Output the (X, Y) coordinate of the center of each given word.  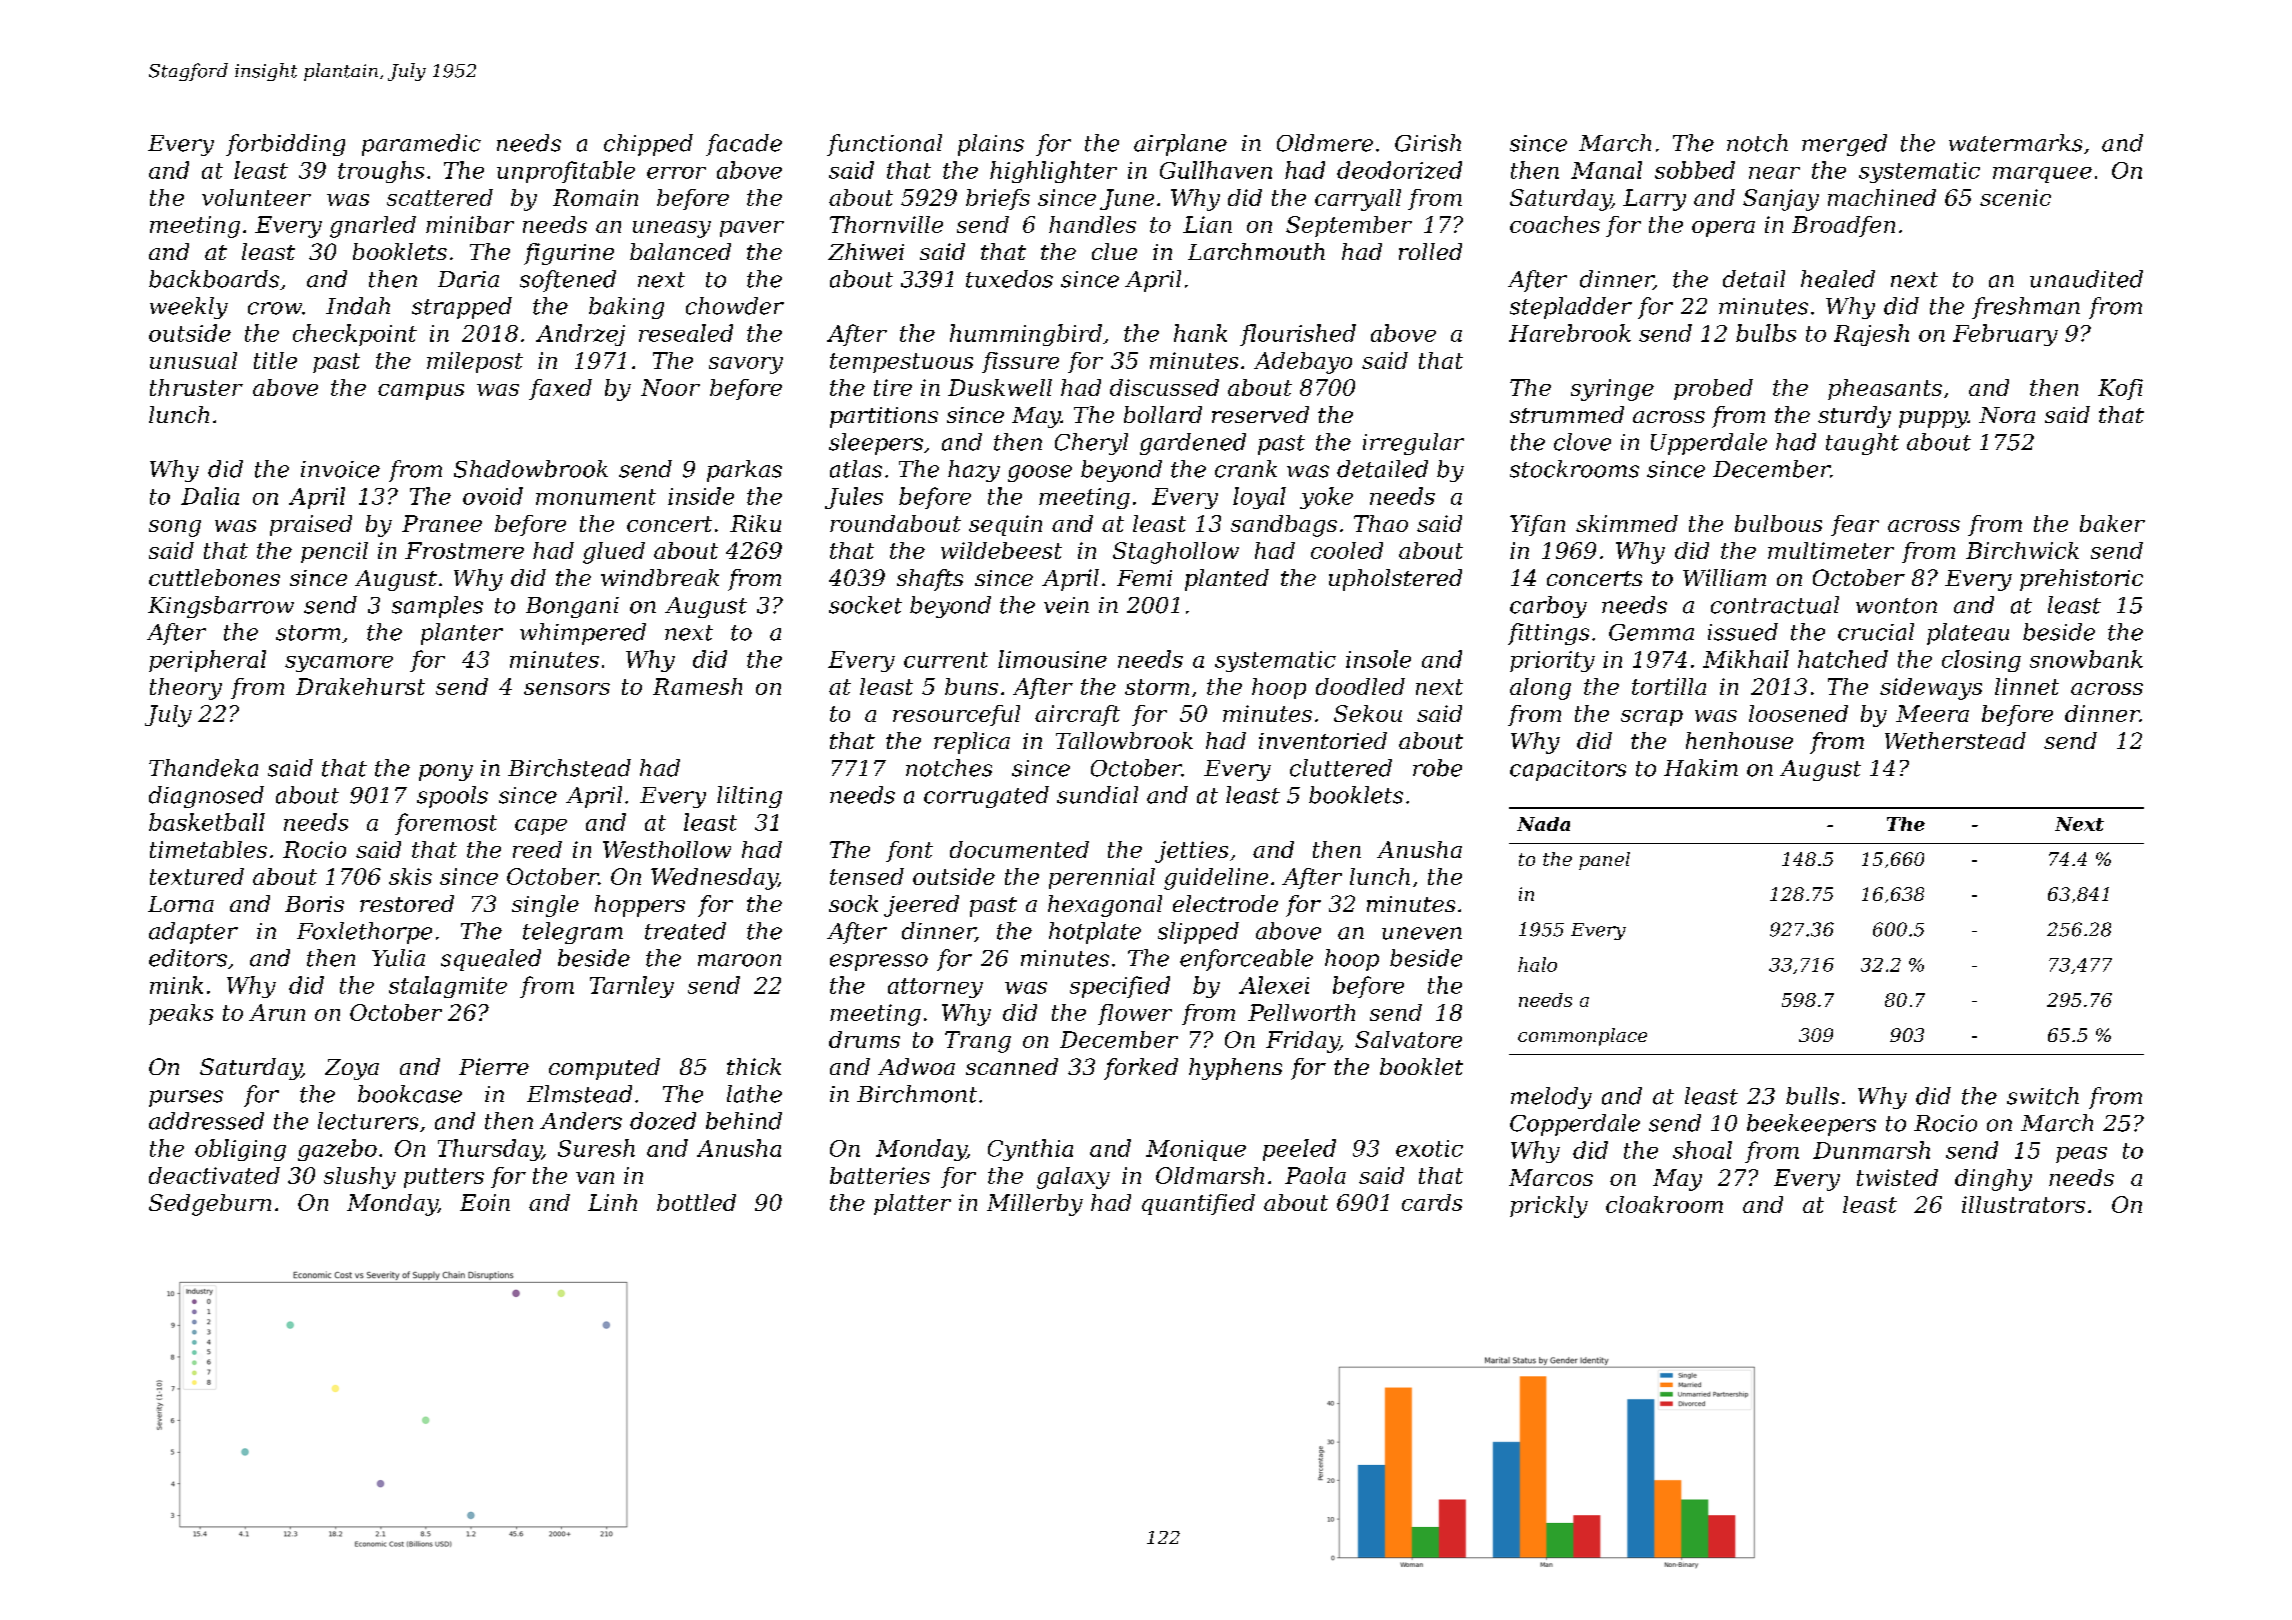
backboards (214, 279)
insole (1378, 659)
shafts (930, 580)
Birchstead (569, 768)
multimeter (1831, 550)
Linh (612, 1202)
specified (1120, 987)
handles (1092, 224)
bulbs (1766, 333)
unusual (193, 360)
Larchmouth (1256, 251)
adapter (193, 933)
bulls (1812, 1096)
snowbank (2086, 659)
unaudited (2086, 279)
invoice (340, 469)
